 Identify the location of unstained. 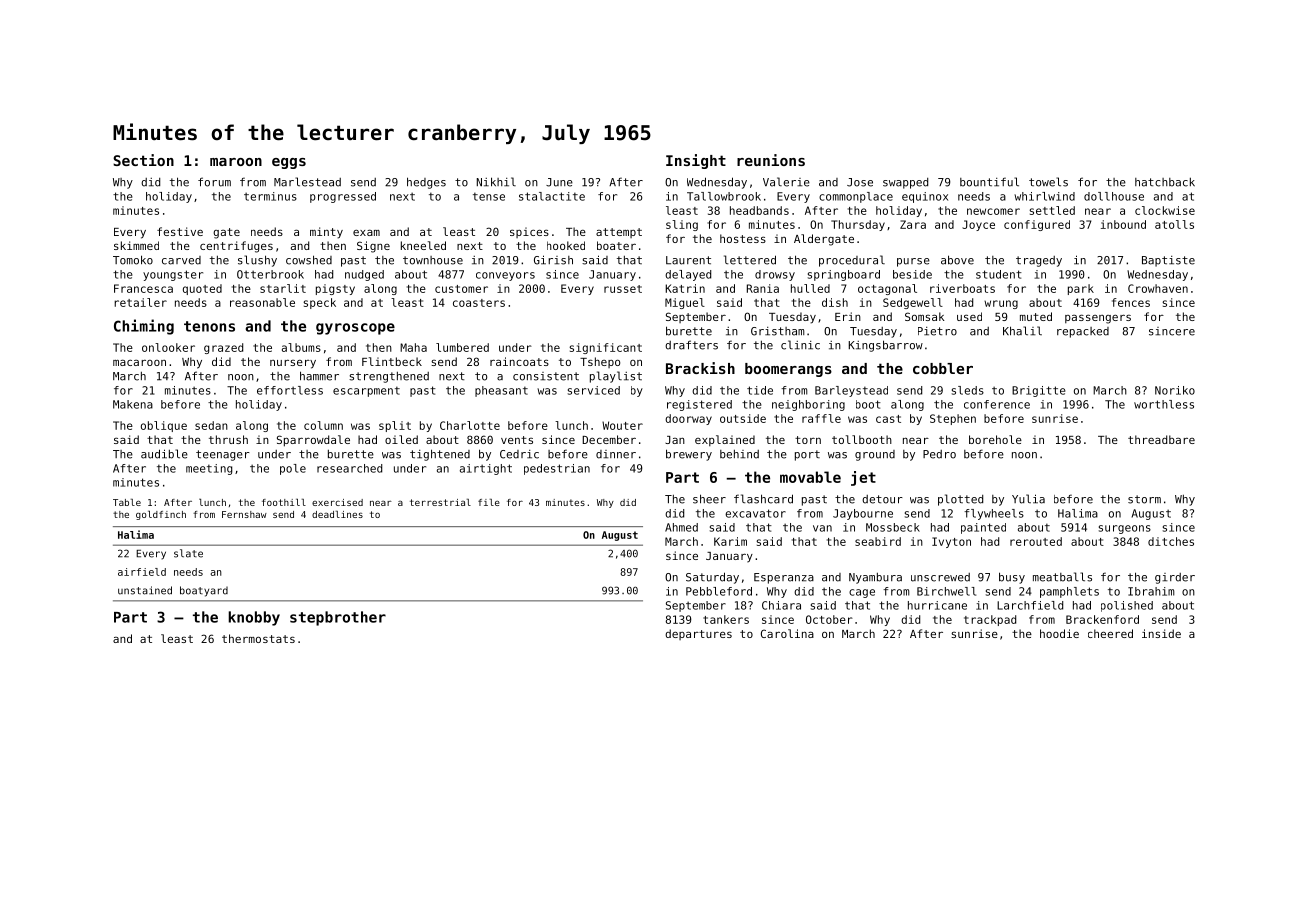
(145, 590).
